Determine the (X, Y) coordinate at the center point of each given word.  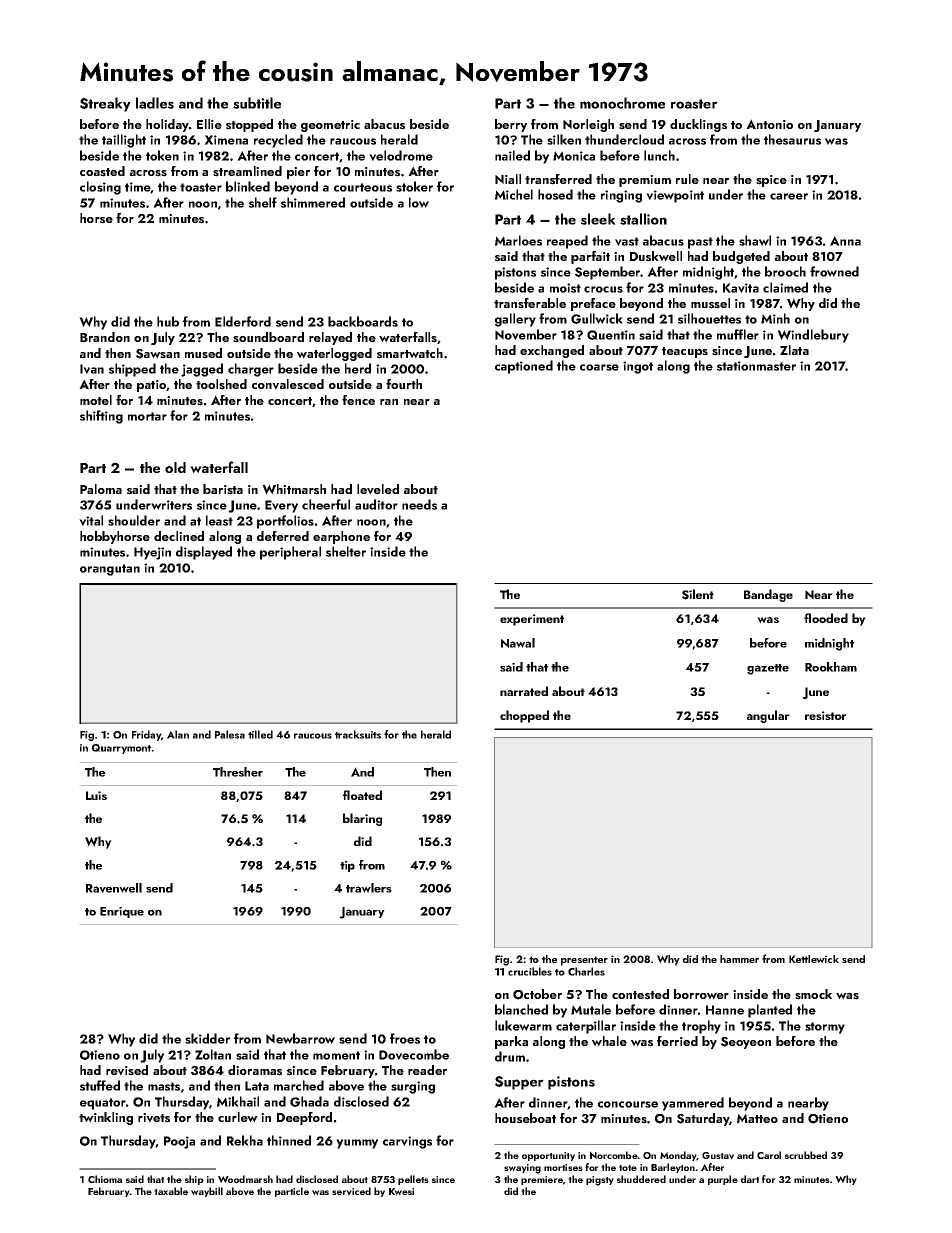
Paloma (101, 489)
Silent (698, 594)
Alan (178, 734)
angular (768, 716)
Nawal (518, 643)
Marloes (518, 240)
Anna (845, 241)
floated (362, 795)
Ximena (226, 140)
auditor (376, 504)
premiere (542, 1180)
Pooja (179, 1142)
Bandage (768, 595)
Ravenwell (114, 888)
